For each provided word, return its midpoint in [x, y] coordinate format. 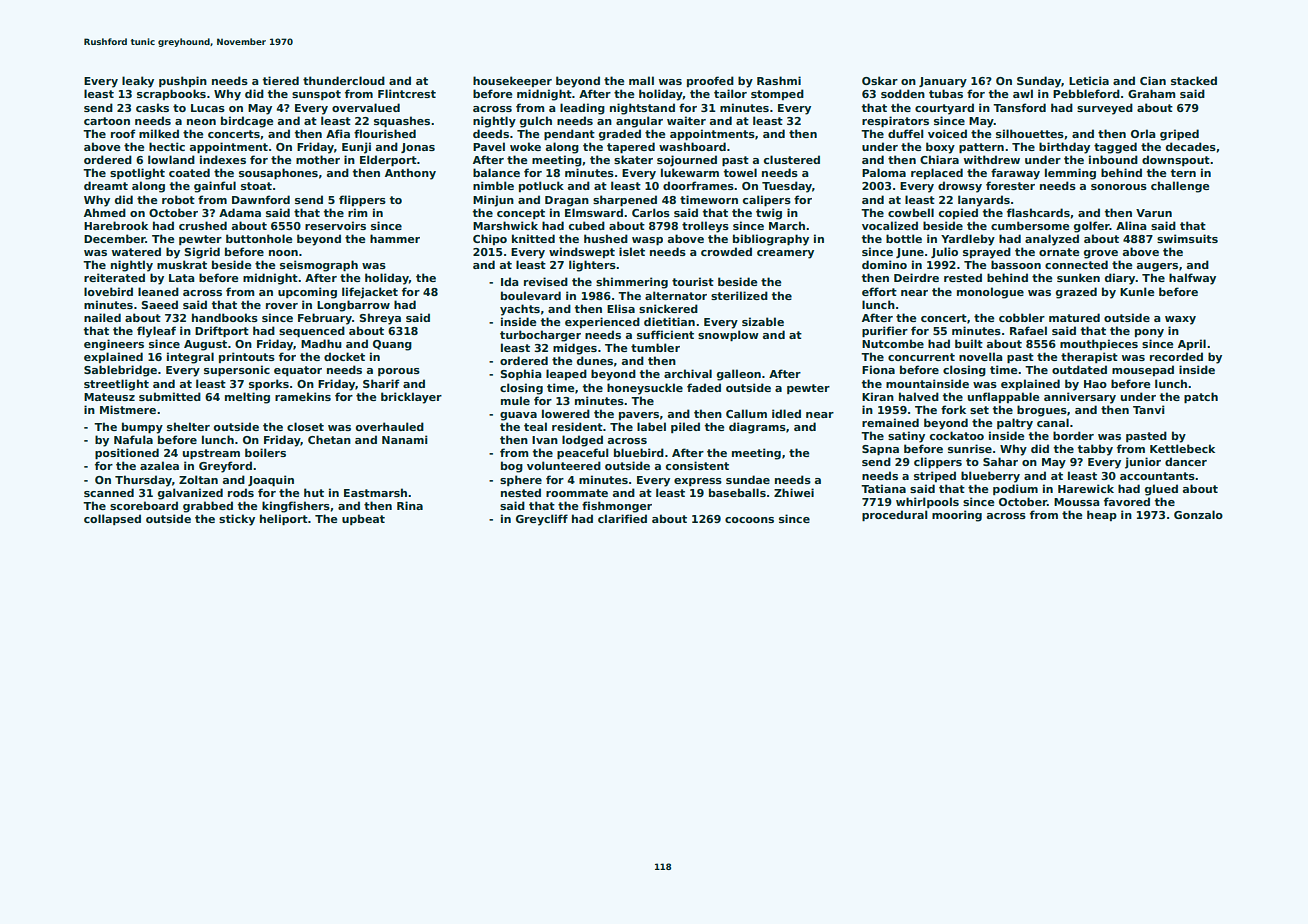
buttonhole [259, 238]
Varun [1154, 213]
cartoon [107, 121]
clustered [792, 159]
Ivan [545, 440]
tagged [1115, 148]
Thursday [143, 481]
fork [953, 409]
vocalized [890, 225]
